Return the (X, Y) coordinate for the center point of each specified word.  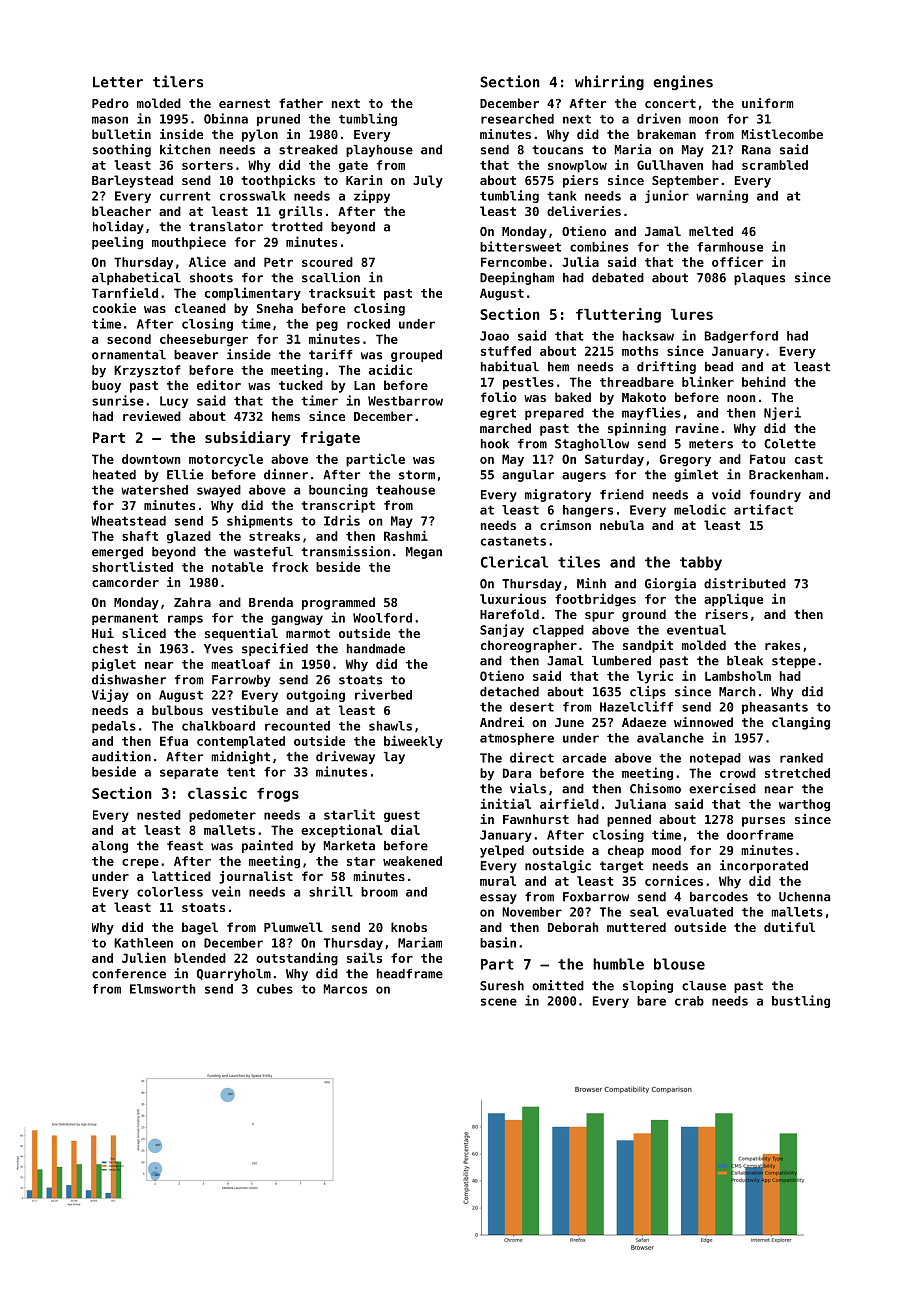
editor (219, 385)
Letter (118, 82)
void (726, 494)
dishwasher (129, 679)
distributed (745, 583)
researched (517, 119)
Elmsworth (163, 989)
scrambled (775, 165)
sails (364, 957)
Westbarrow (405, 401)
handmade (376, 649)
